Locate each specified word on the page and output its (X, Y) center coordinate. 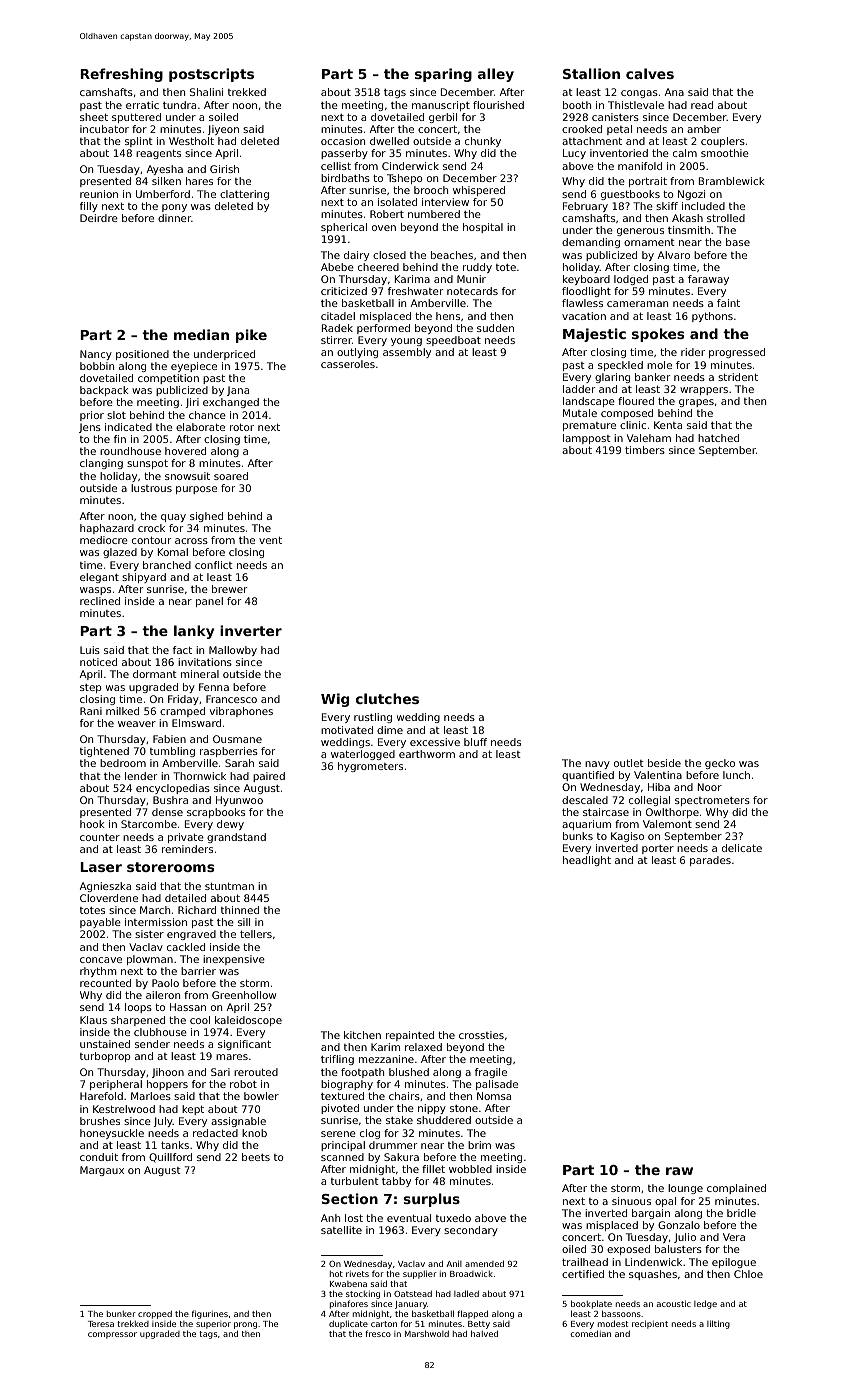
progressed (737, 353)
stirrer (336, 340)
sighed (206, 517)
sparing (443, 75)
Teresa (101, 1324)
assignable (238, 1122)
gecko (720, 764)
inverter (251, 630)
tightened (104, 752)
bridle (741, 1213)
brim (479, 1145)
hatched (718, 438)
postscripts (211, 75)
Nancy (96, 355)
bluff (475, 742)
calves (650, 73)
